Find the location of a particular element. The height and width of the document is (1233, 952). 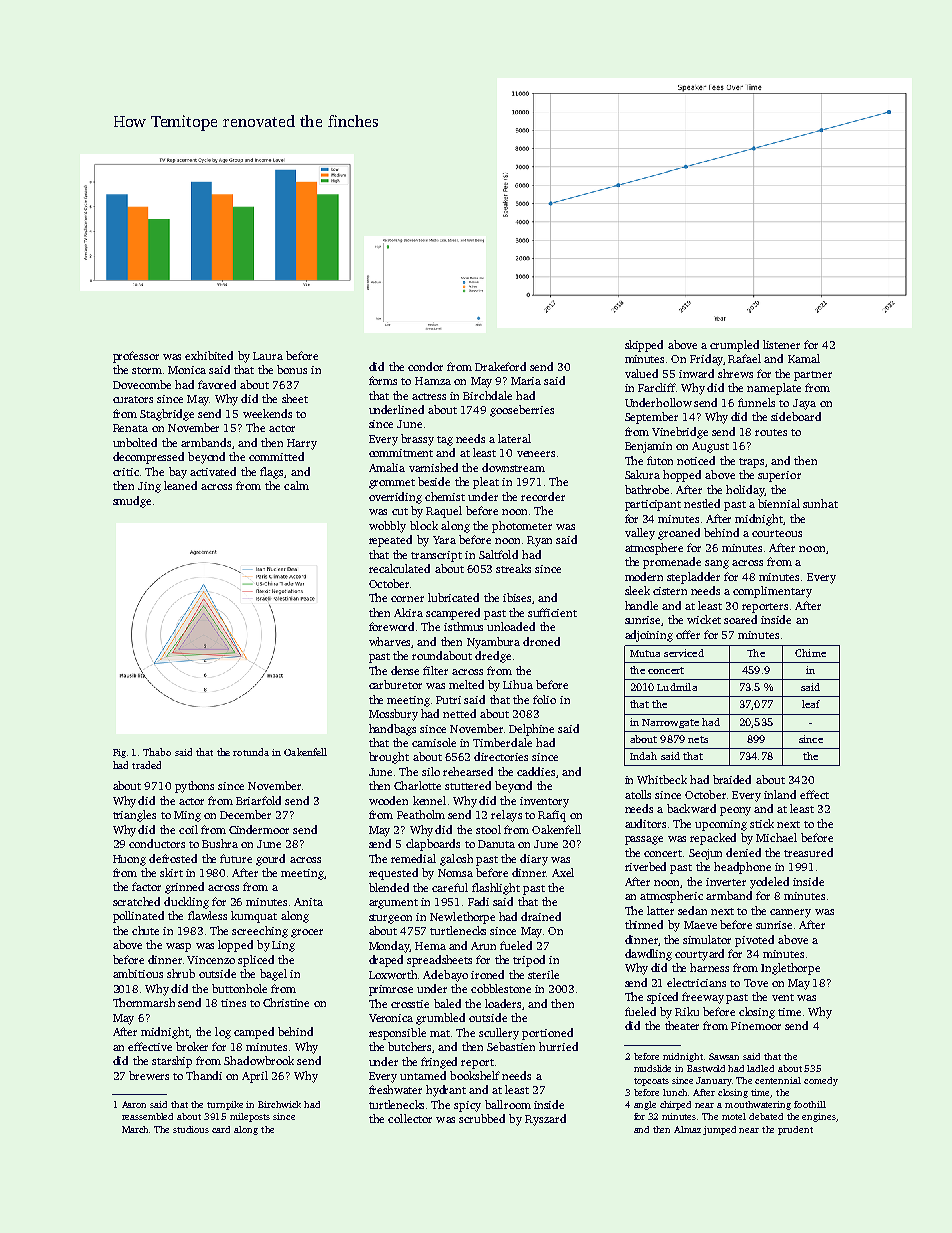

Maria is located at coordinates (526, 381).
